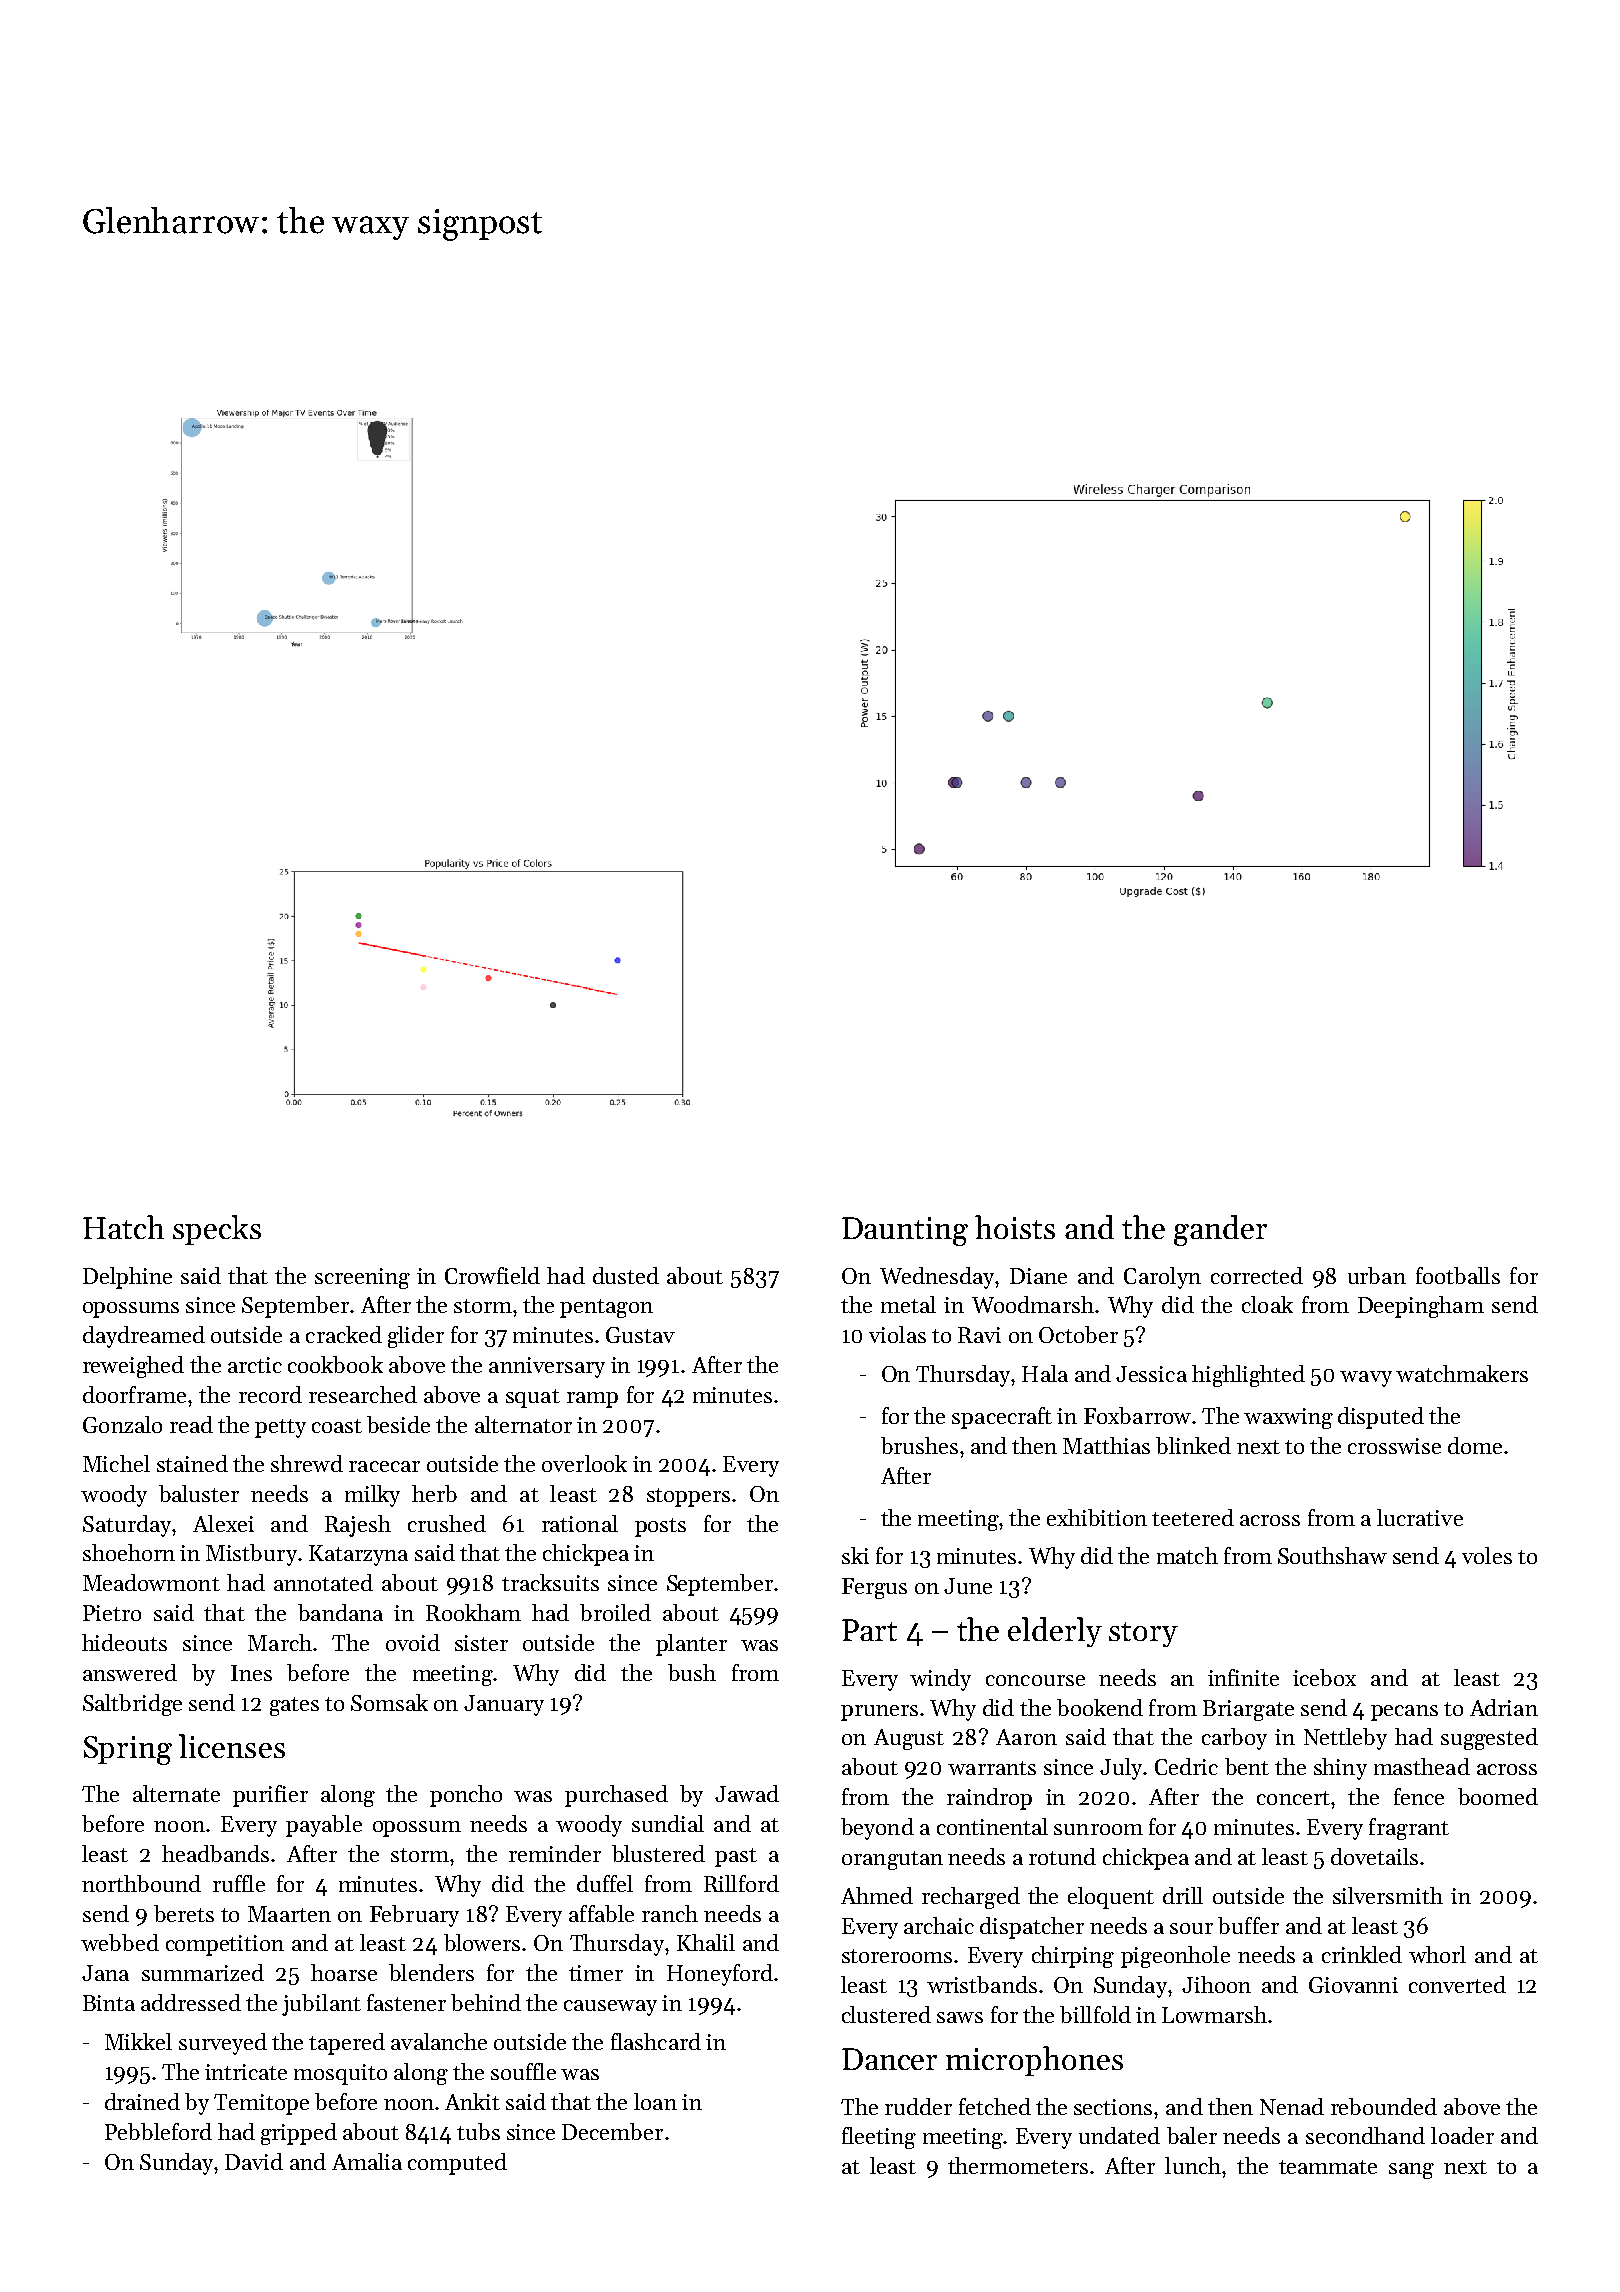  I want to click on violas, so click(897, 1334).
